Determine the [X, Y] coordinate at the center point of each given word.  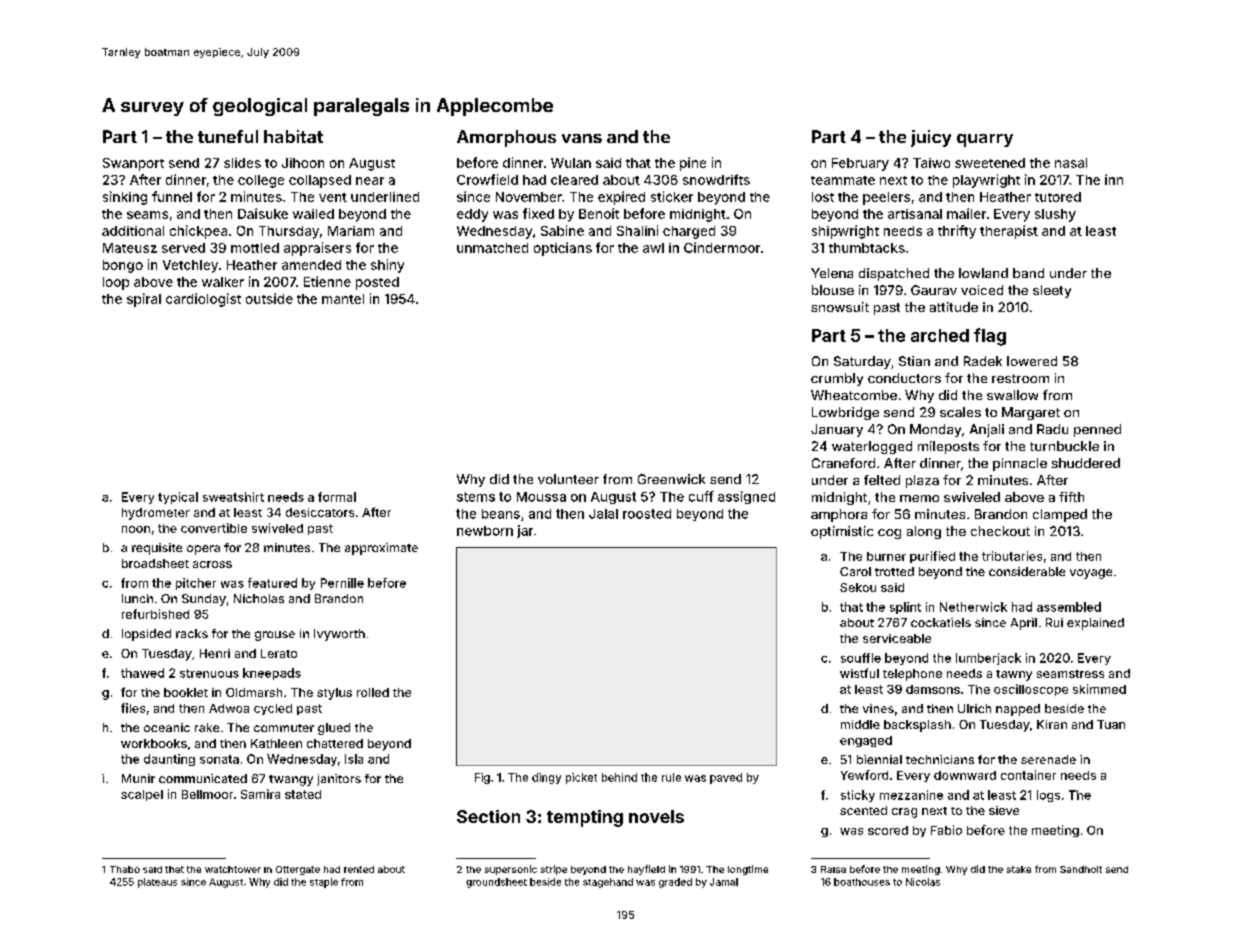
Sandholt [1081, 869]
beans [501, 514]
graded [675, 883]
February [860, 164]
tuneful [228, 136]
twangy [291, 780]
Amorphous [506, 138]
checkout [1000, 531]
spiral [144, 300]
